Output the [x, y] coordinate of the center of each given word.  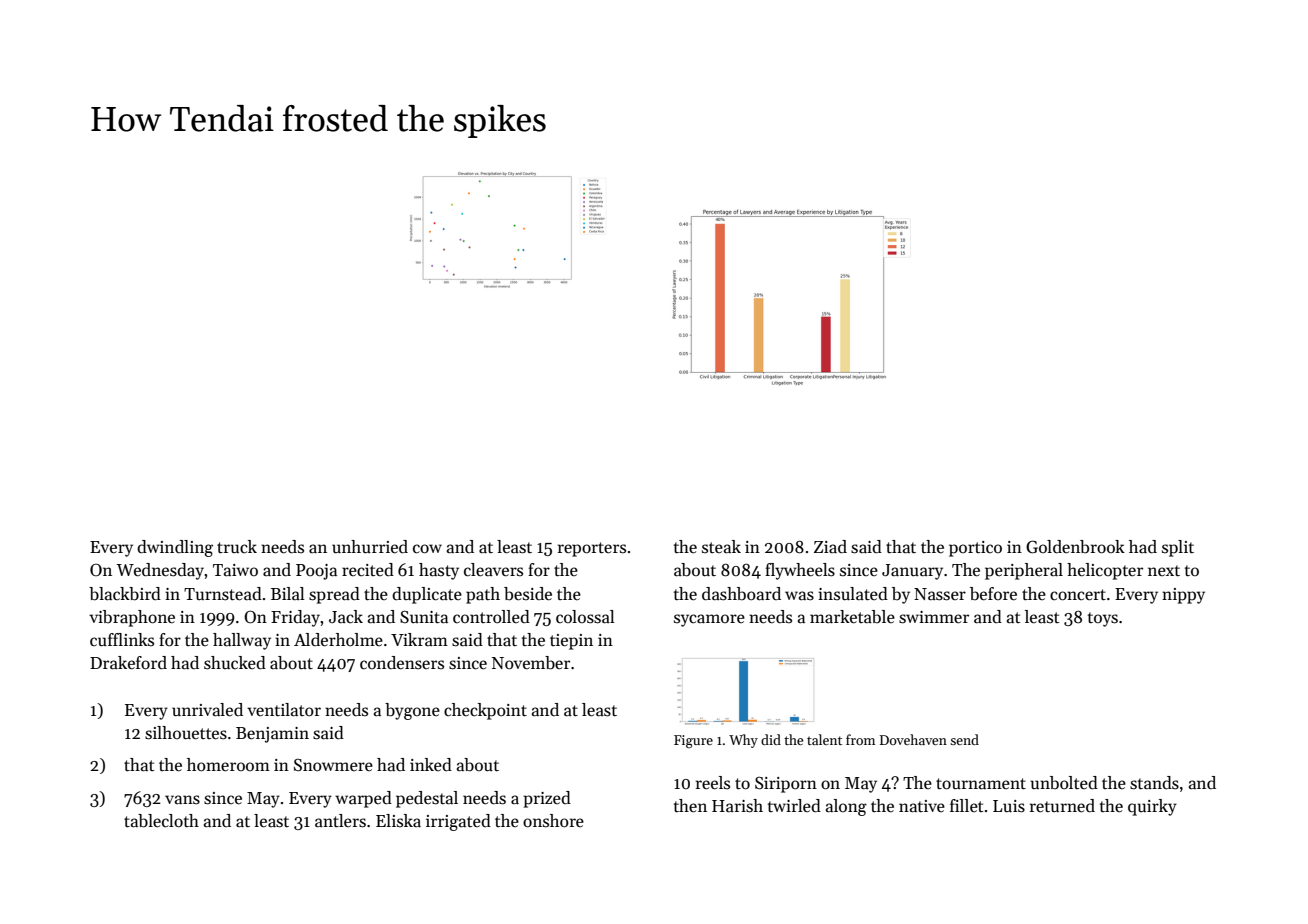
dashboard [741, 594]
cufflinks [122, 639]
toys [1103, 619]
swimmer [934, 617]
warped [363, 799]
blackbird [125, 594]
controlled [491, 617]
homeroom [228, 765]
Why [743, 741]
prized [547, 799]
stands [1154, 783]
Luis [1009, 806]
